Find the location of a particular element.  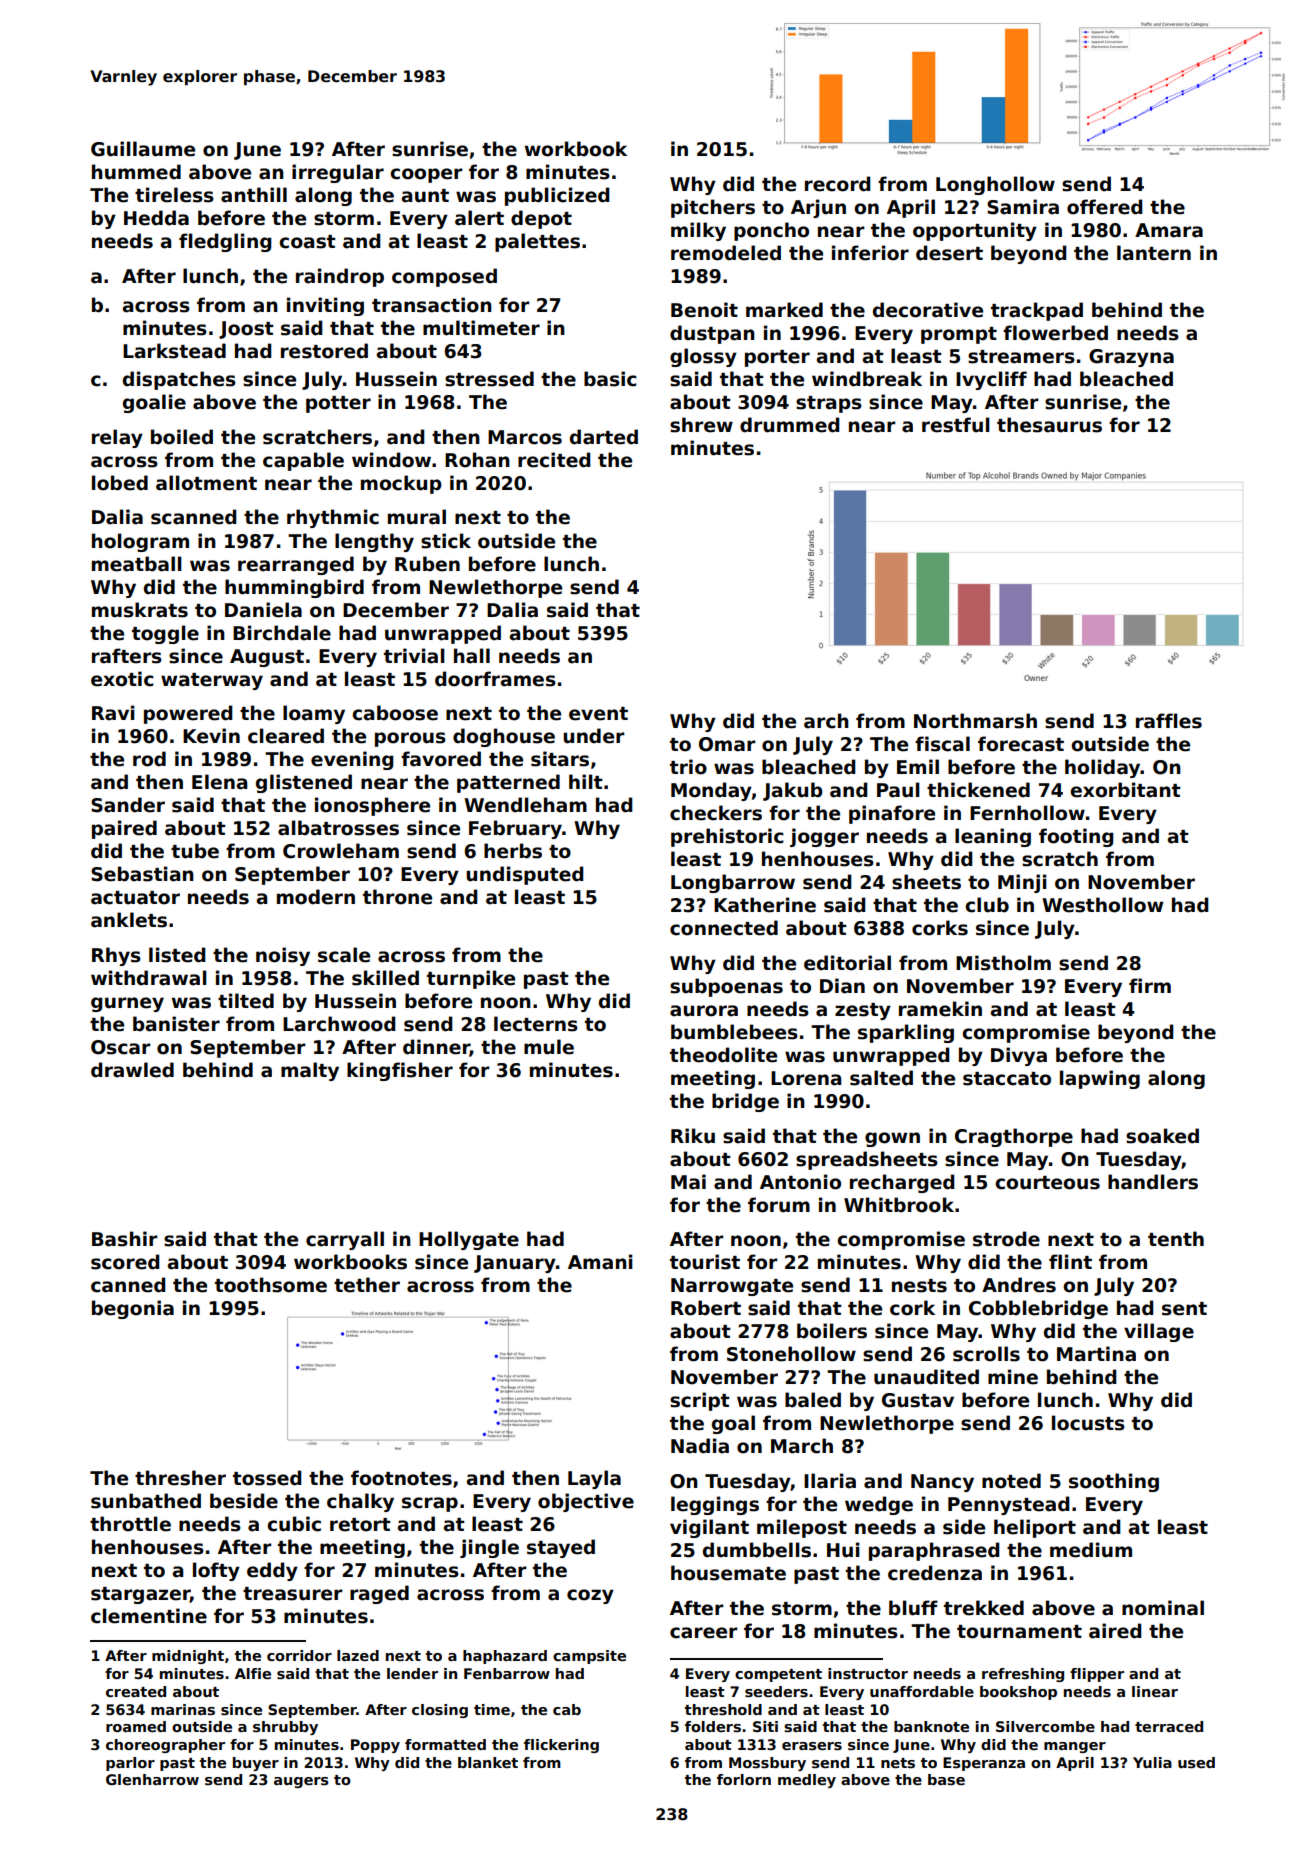

mule is located at coordinates (549, 1047).
